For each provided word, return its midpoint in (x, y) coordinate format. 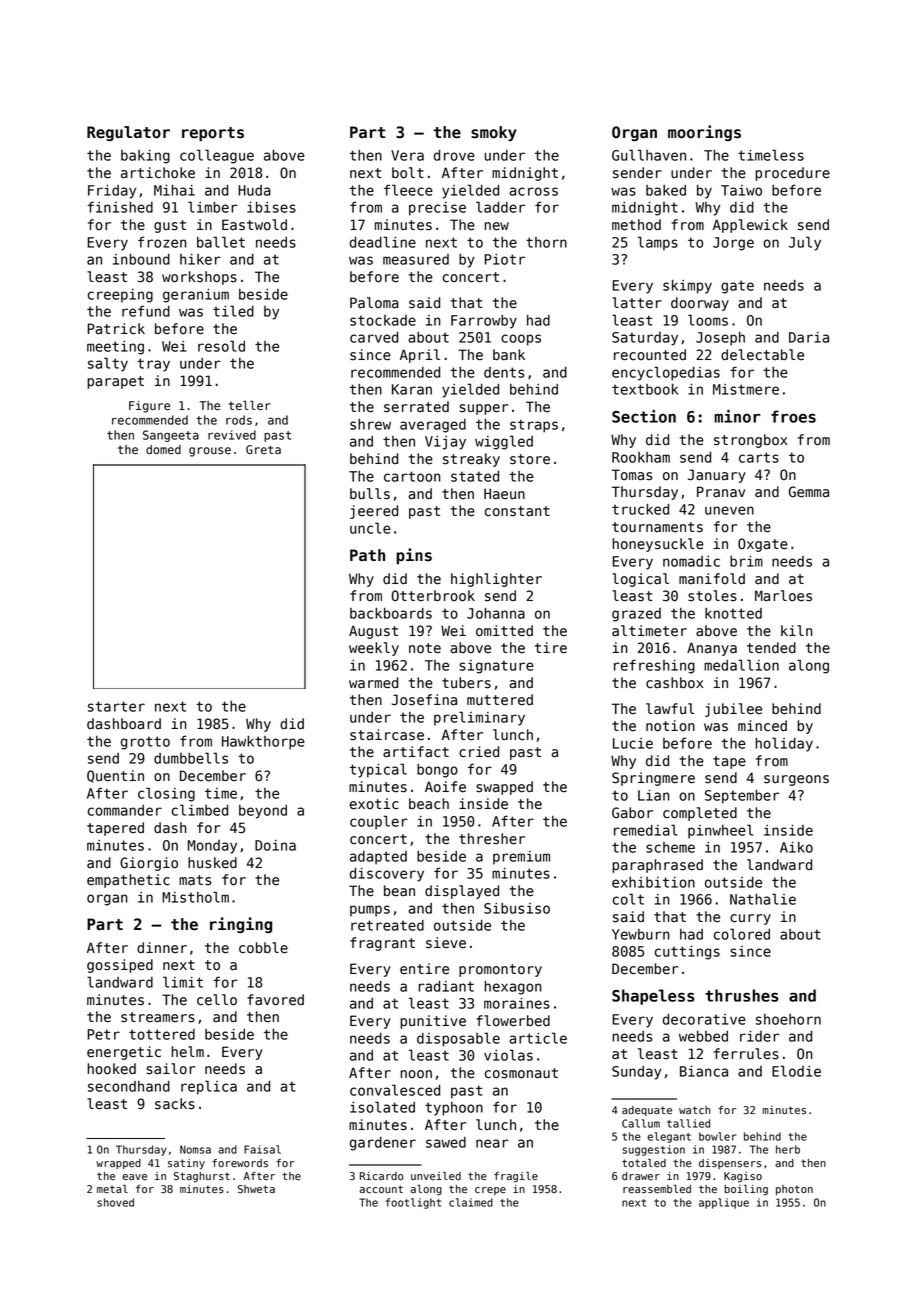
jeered (374, 512)
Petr (104, 1034)
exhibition (653, 882)
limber (213, 207)
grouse (210, 452)
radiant (446, 986)
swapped (504, 788)
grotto (145, 743)
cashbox (674, 683)
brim (746, 561)
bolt (408, 173)
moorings (704, 133)
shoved (115, 1202)
